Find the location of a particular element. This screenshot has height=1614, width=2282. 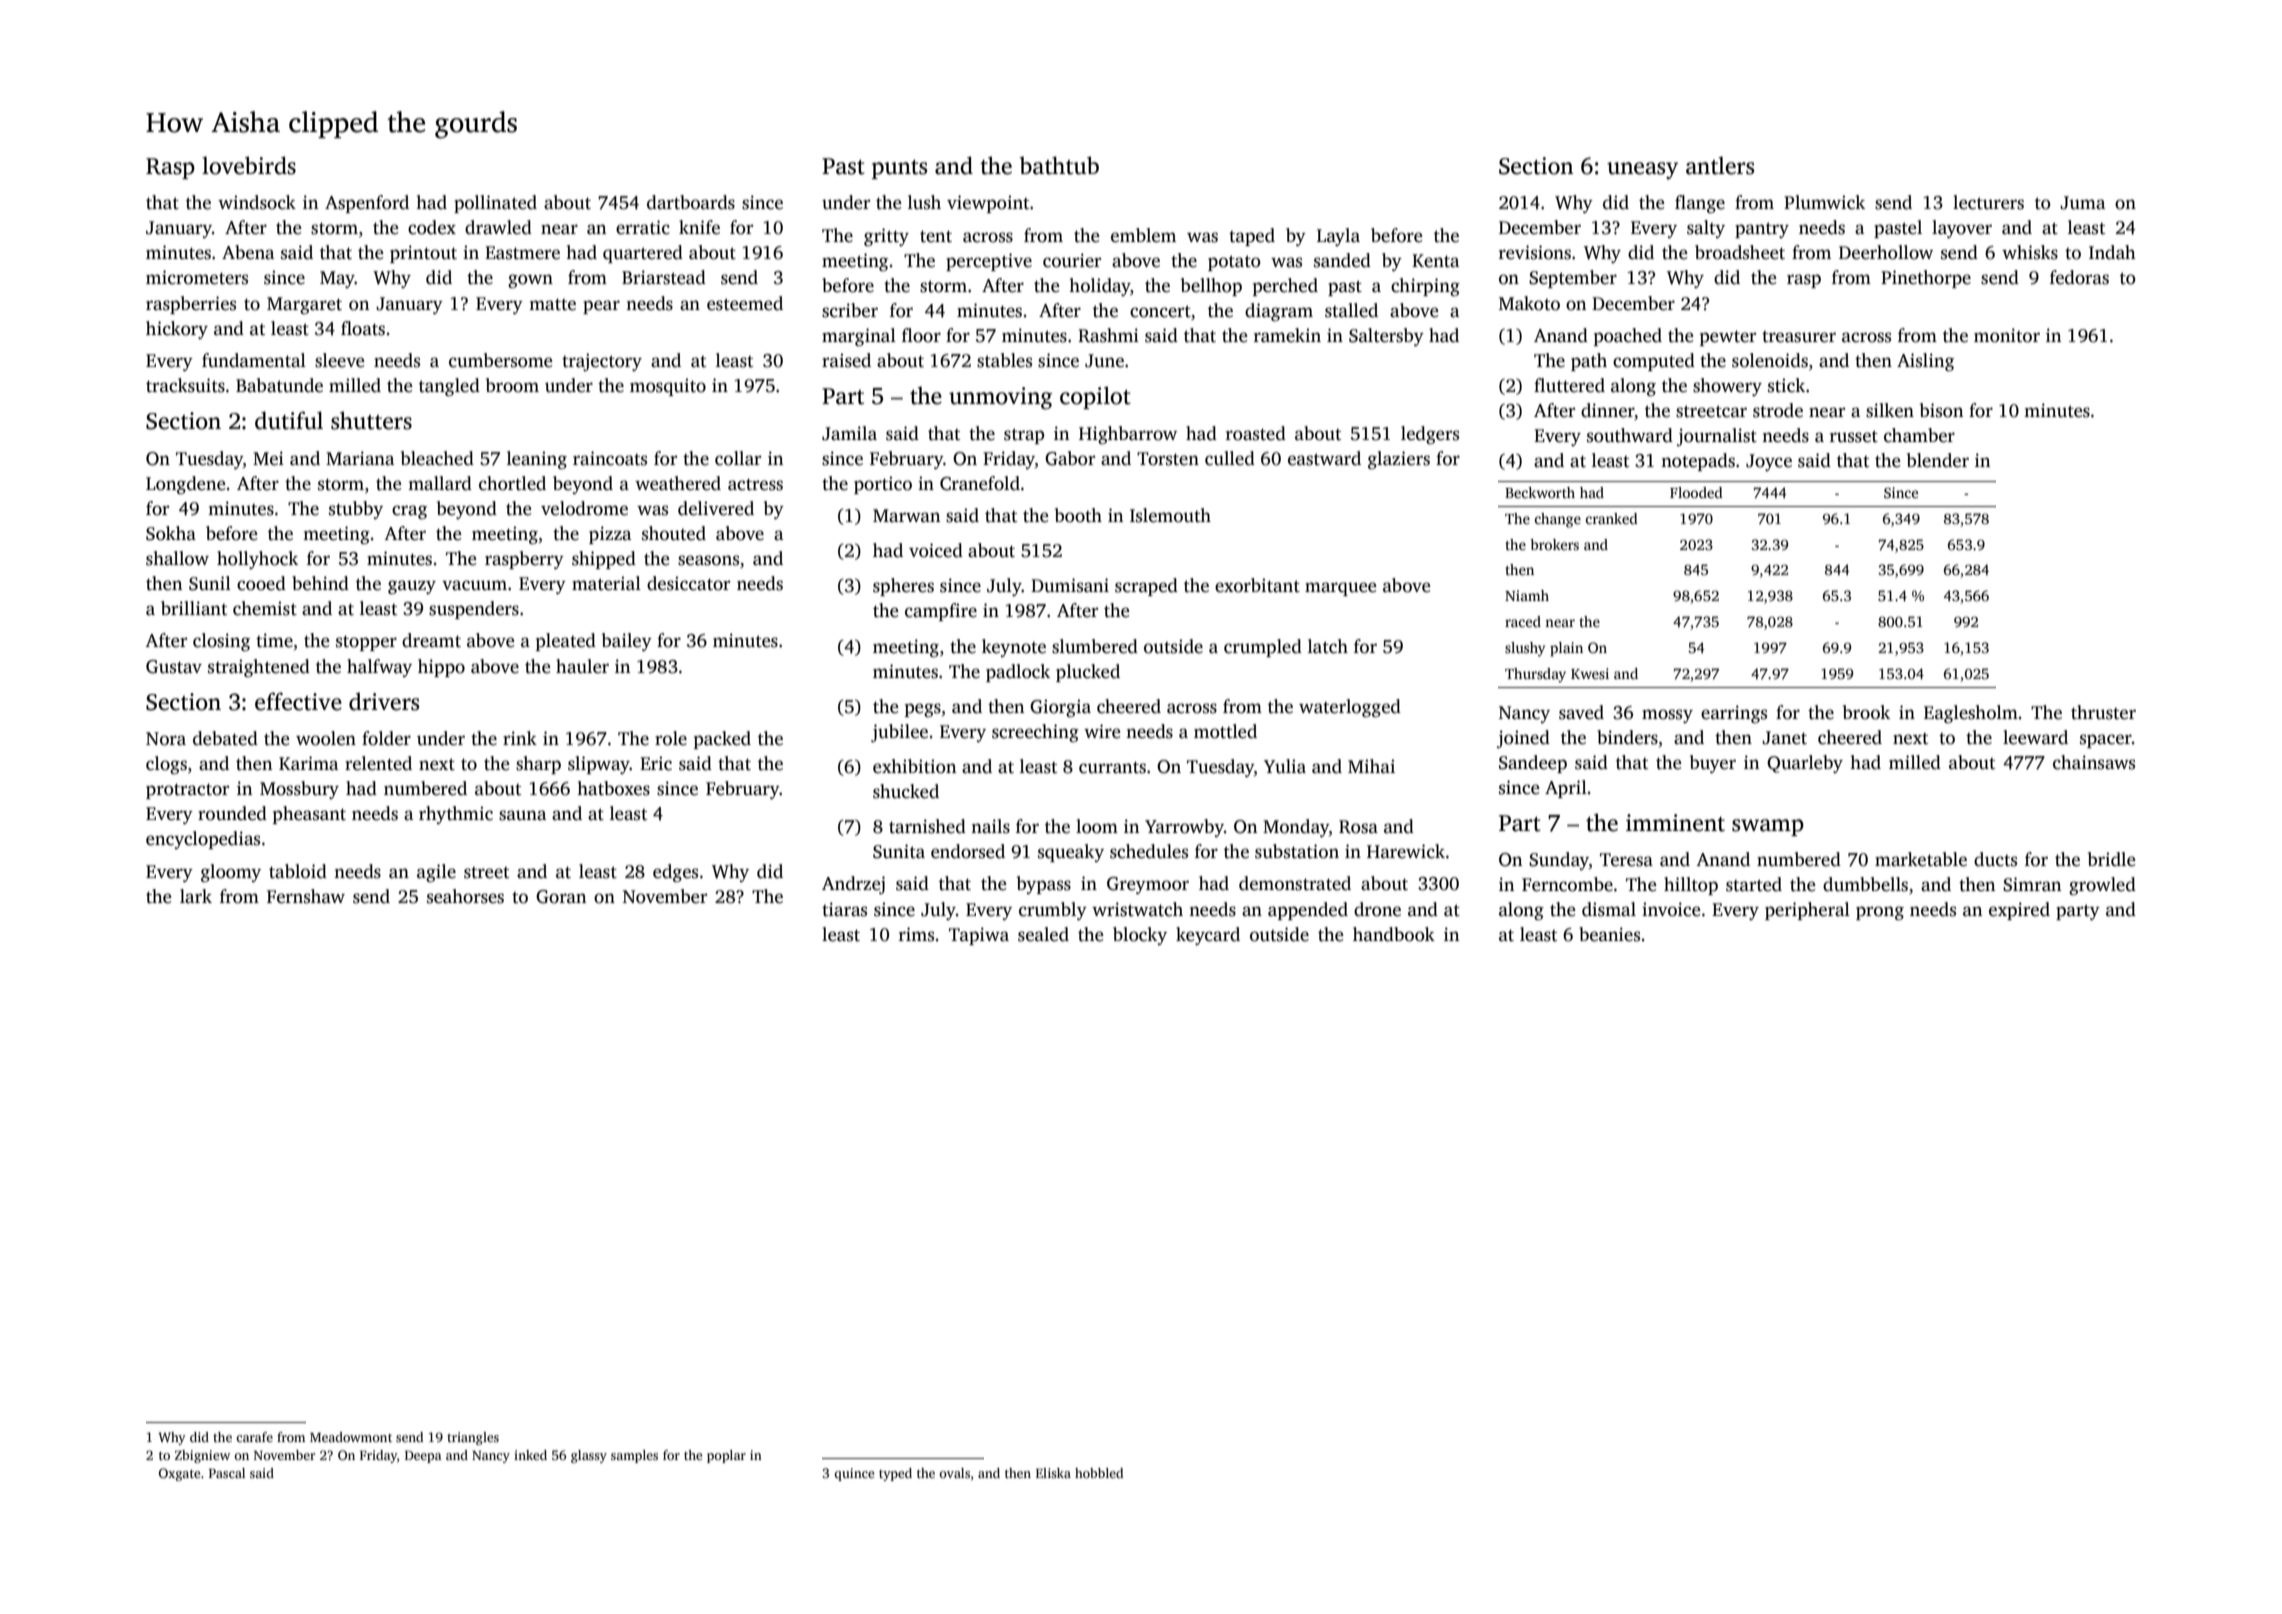

unmoving is located at coordinates (1001, 398).
